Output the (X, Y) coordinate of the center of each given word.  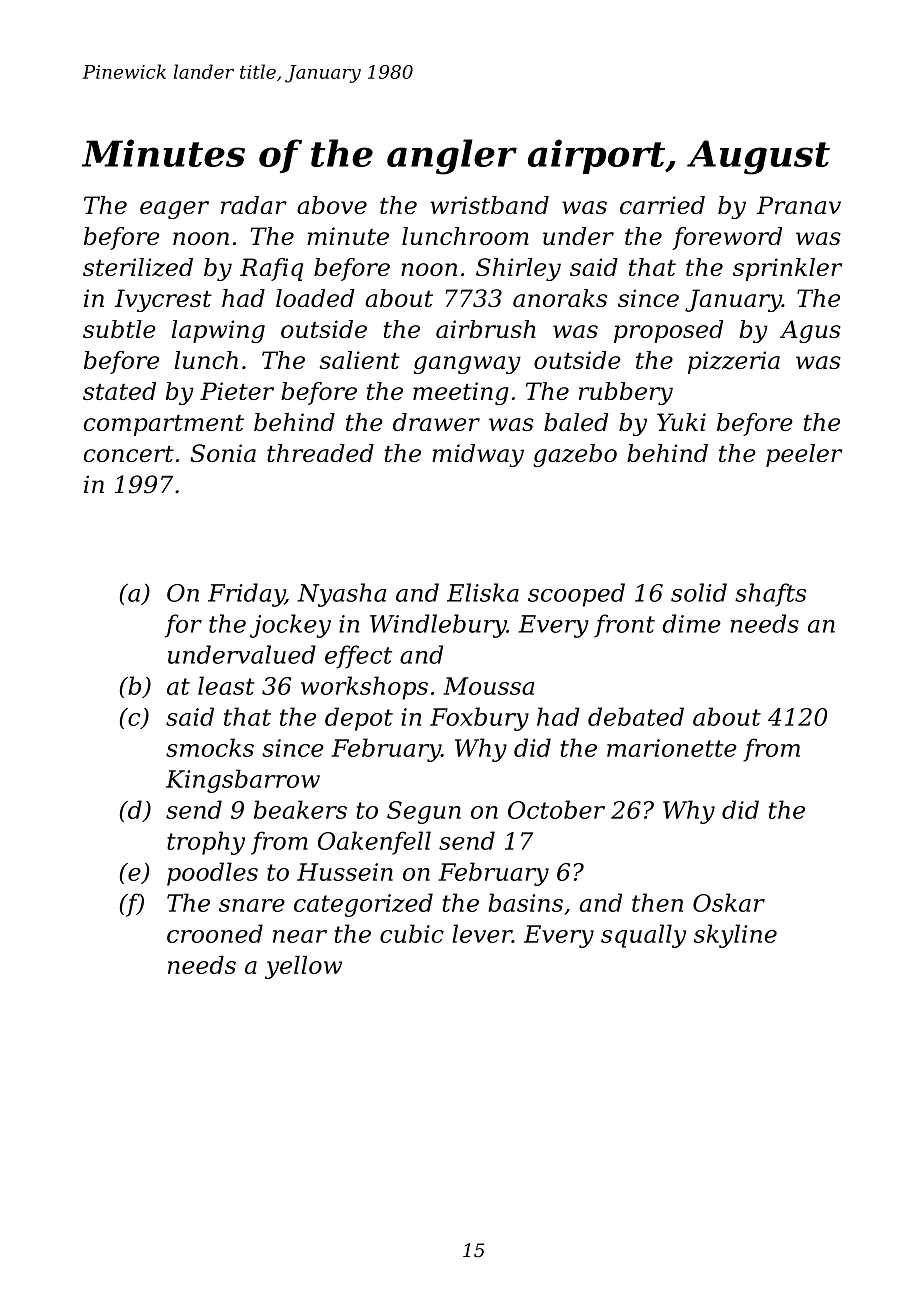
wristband (489, 205)
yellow (303, 967)
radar (254, 205)
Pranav (799, 205)
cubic (412, 933)
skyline (735, 936)
